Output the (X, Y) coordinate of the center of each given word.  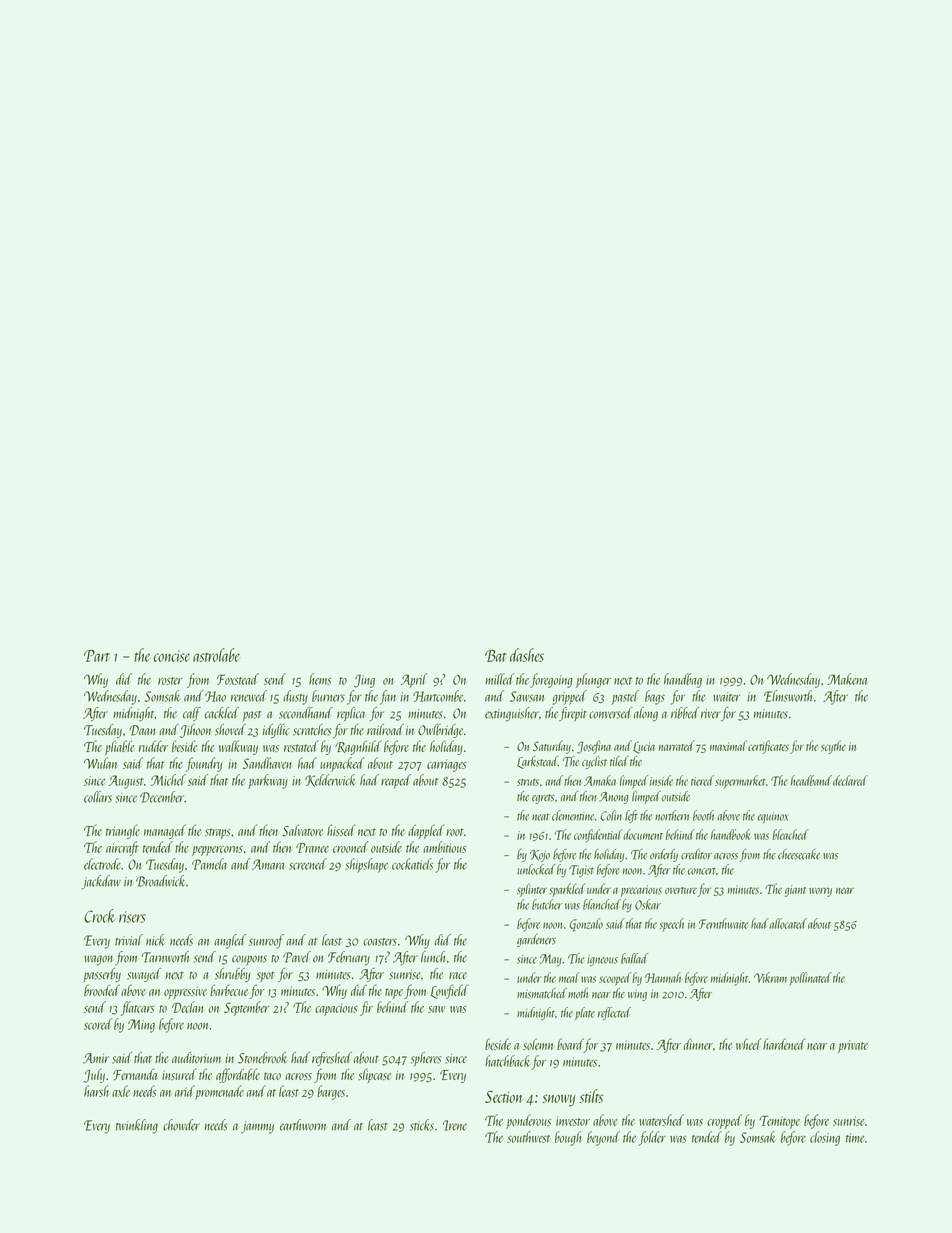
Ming (141, 1026)
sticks (422, 1125)
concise (172, 656)
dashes (527, 655)
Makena (847, 679)
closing (825, 1138)
